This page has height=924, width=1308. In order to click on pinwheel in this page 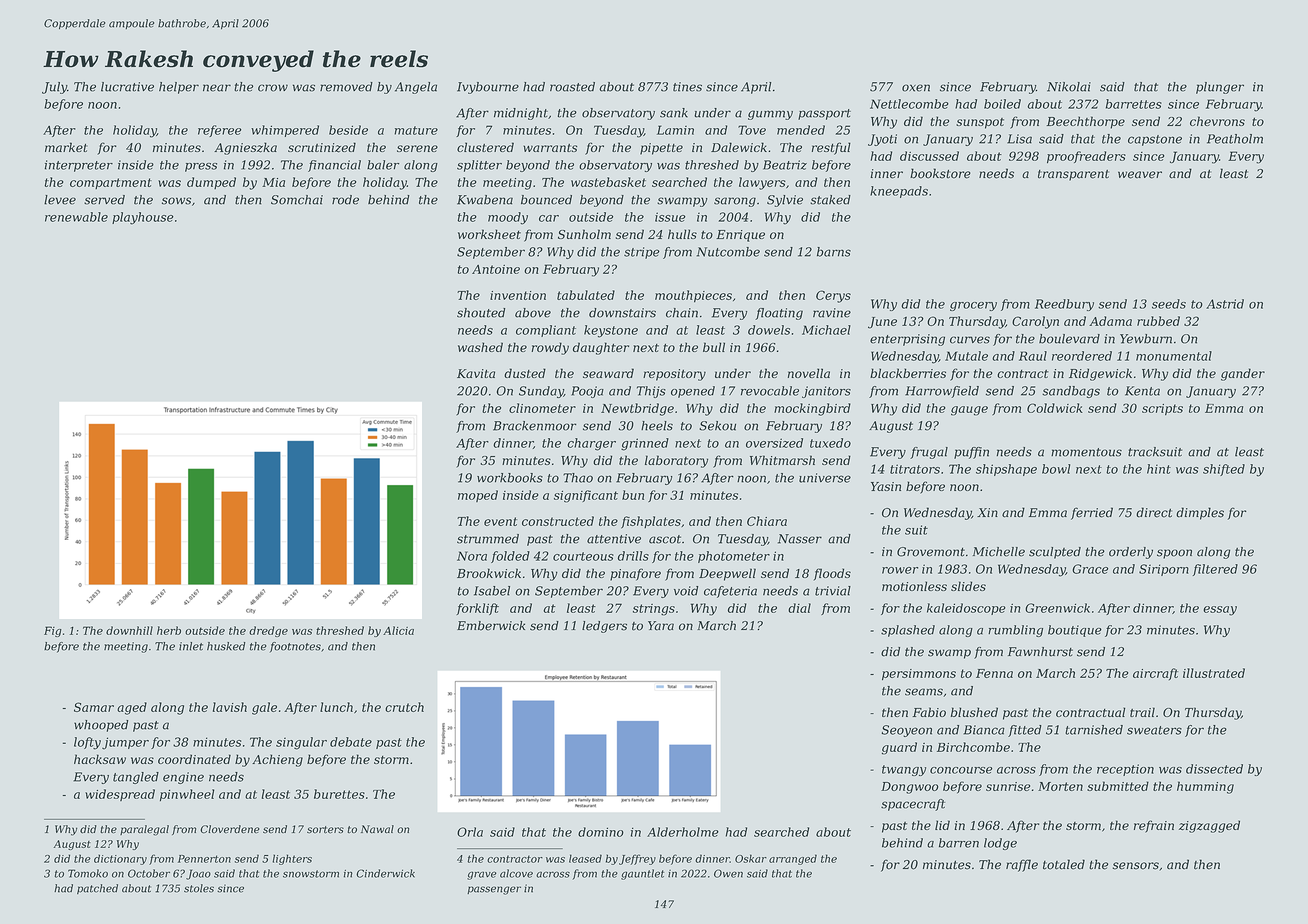, I will do `click(187, 795)`.
